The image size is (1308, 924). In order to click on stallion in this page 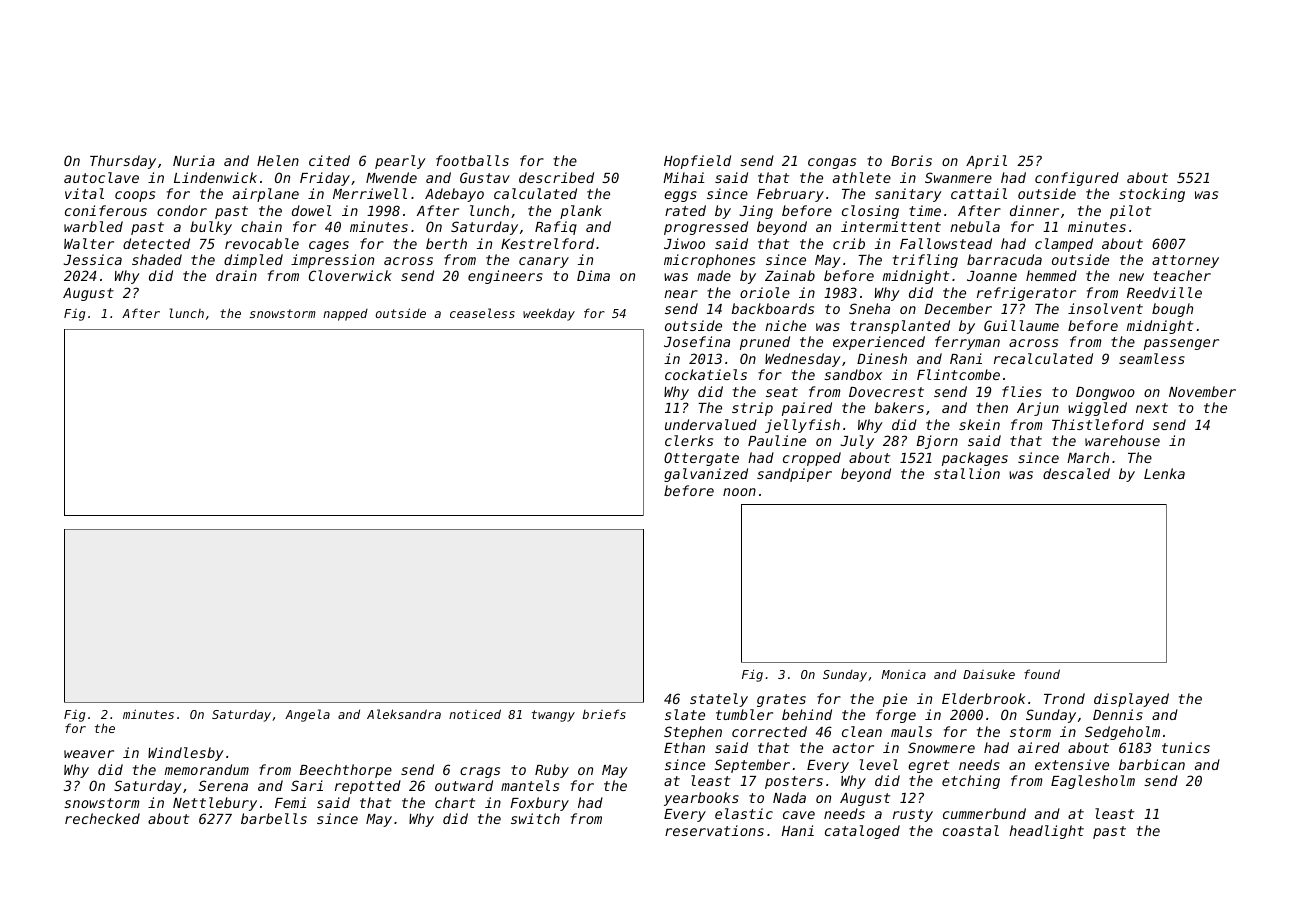, I will do `click(967, 473)`.
